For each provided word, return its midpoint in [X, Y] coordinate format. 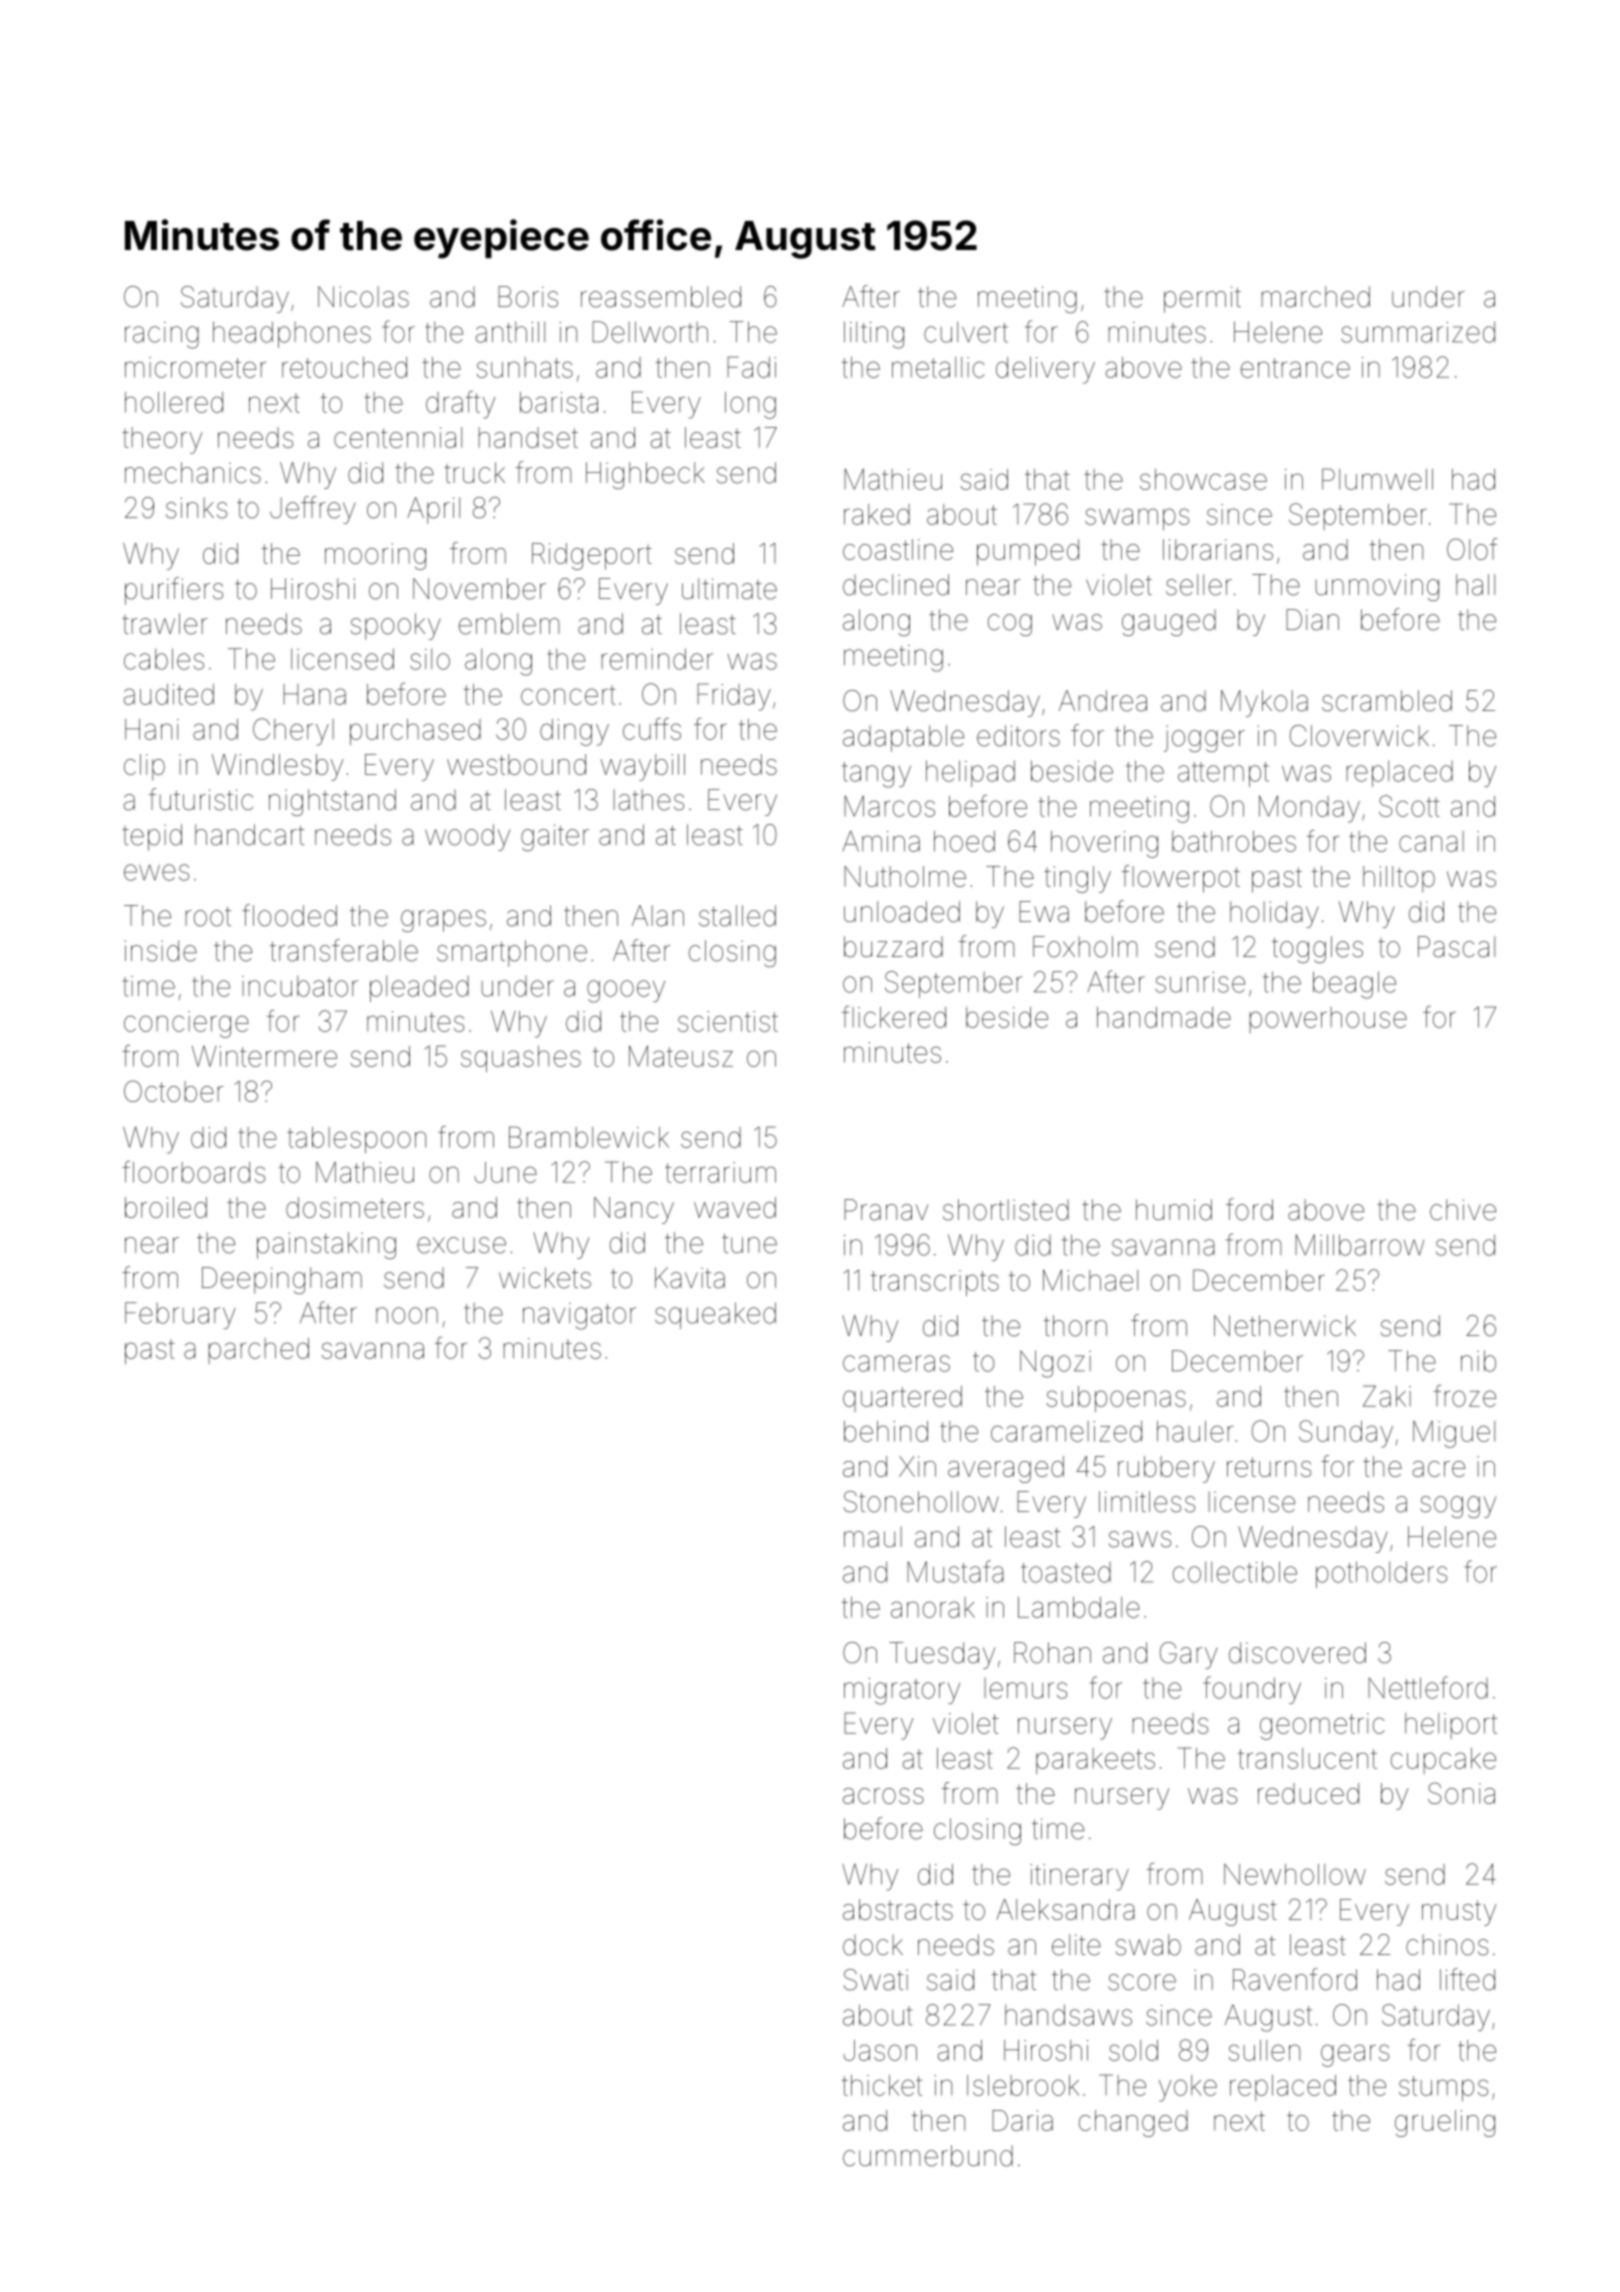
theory [162, 440]
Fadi [751, 367]
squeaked [715, 1315]
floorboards [193, 1172]
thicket [882, 2085]
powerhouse [1328, 1020]
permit [1202, 299]
